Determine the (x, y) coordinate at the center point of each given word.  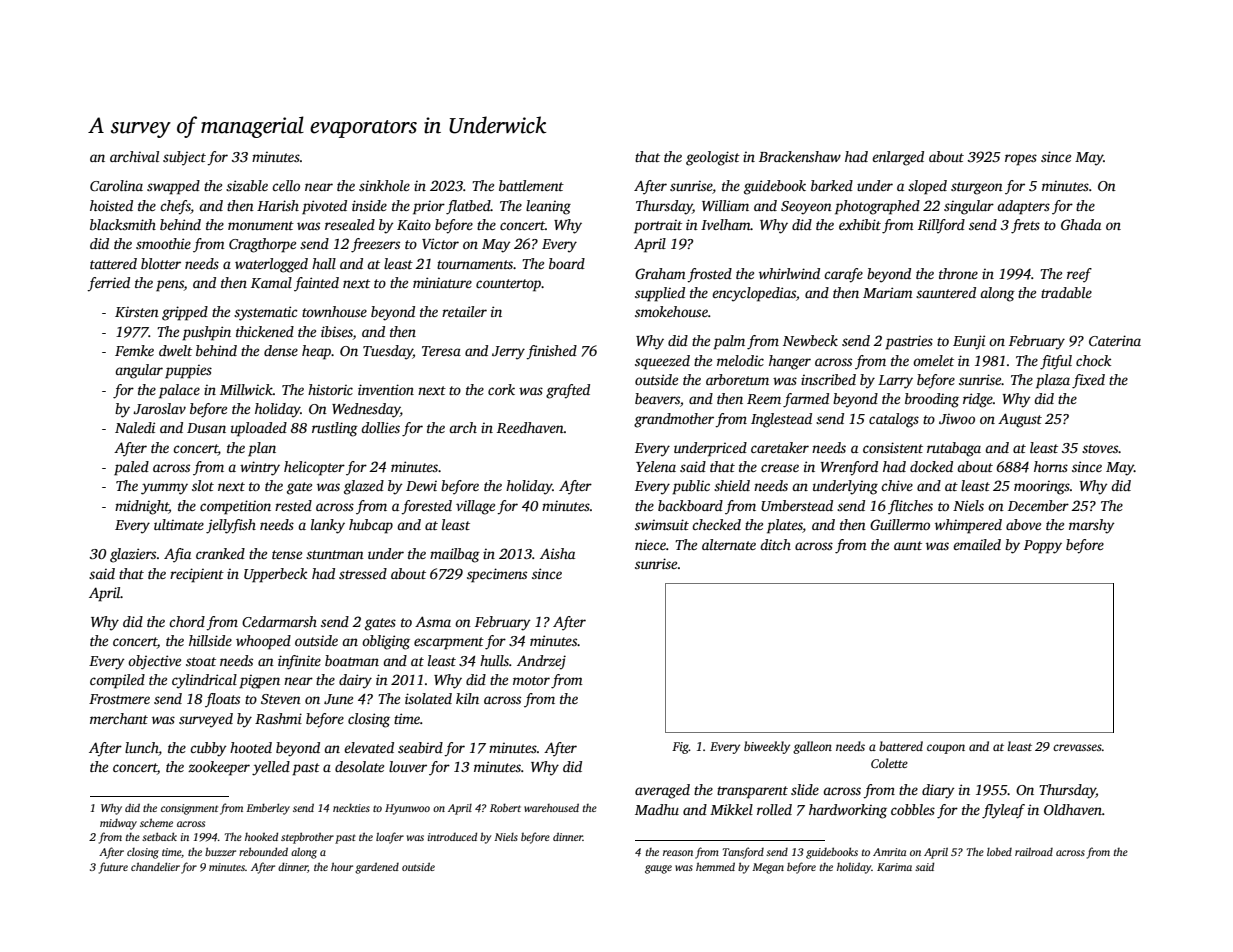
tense (287, 554)
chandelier (155, 866)
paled (131, 468)
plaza (1053, 381)
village (475, 507)
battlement (531, 185)
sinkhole (384, 185)
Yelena (656, 466)
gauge (658, 869)
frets (1025, 226)
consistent (893, 447)
